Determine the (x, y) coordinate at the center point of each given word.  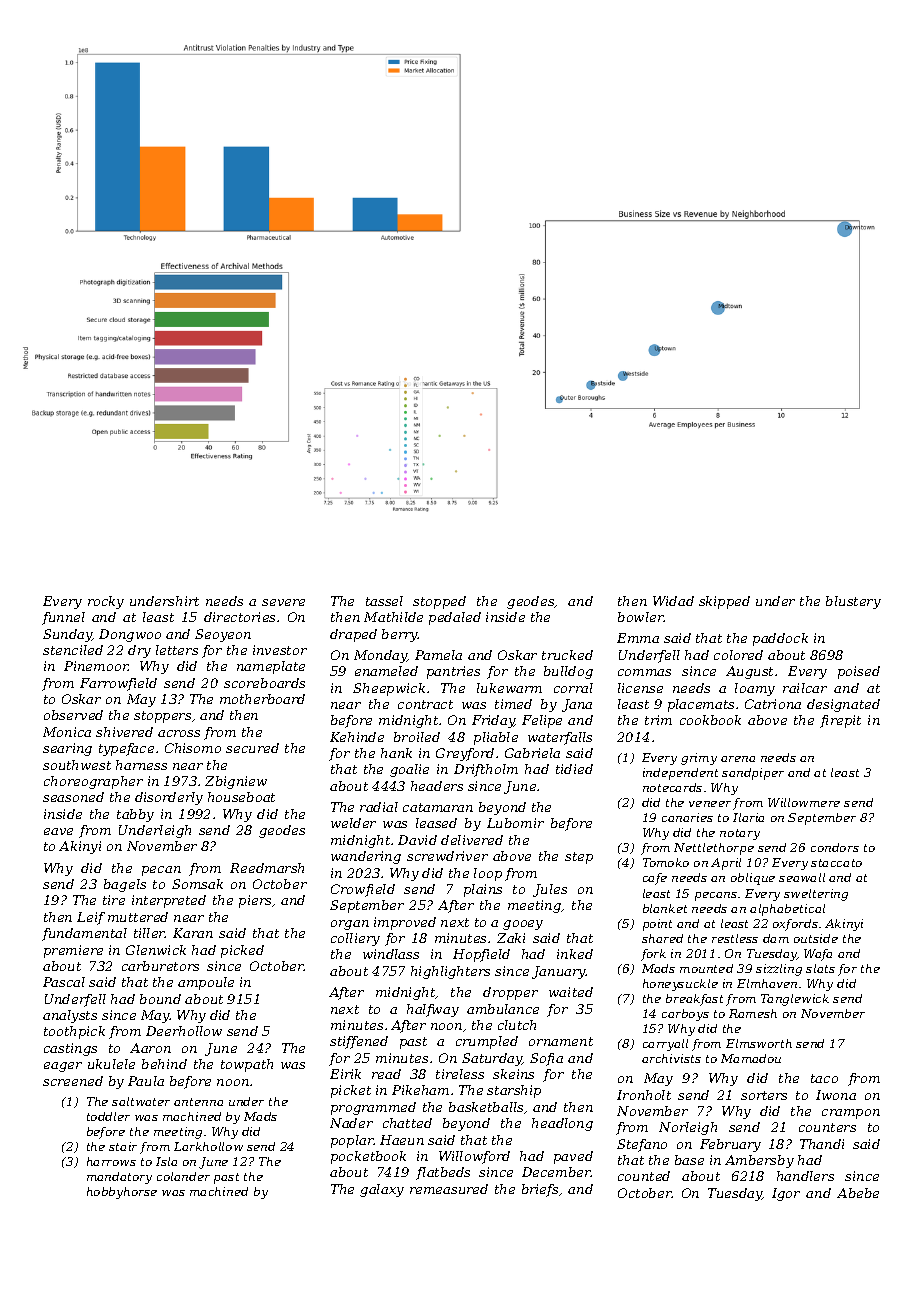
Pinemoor (96, 666)
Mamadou (751, 1058)
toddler (108, 1116)
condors (835, 847)
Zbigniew (236, 782)
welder (353, 823)
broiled (417, 737)
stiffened (359, 1042)
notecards (672, 787)
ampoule (206, 983)
